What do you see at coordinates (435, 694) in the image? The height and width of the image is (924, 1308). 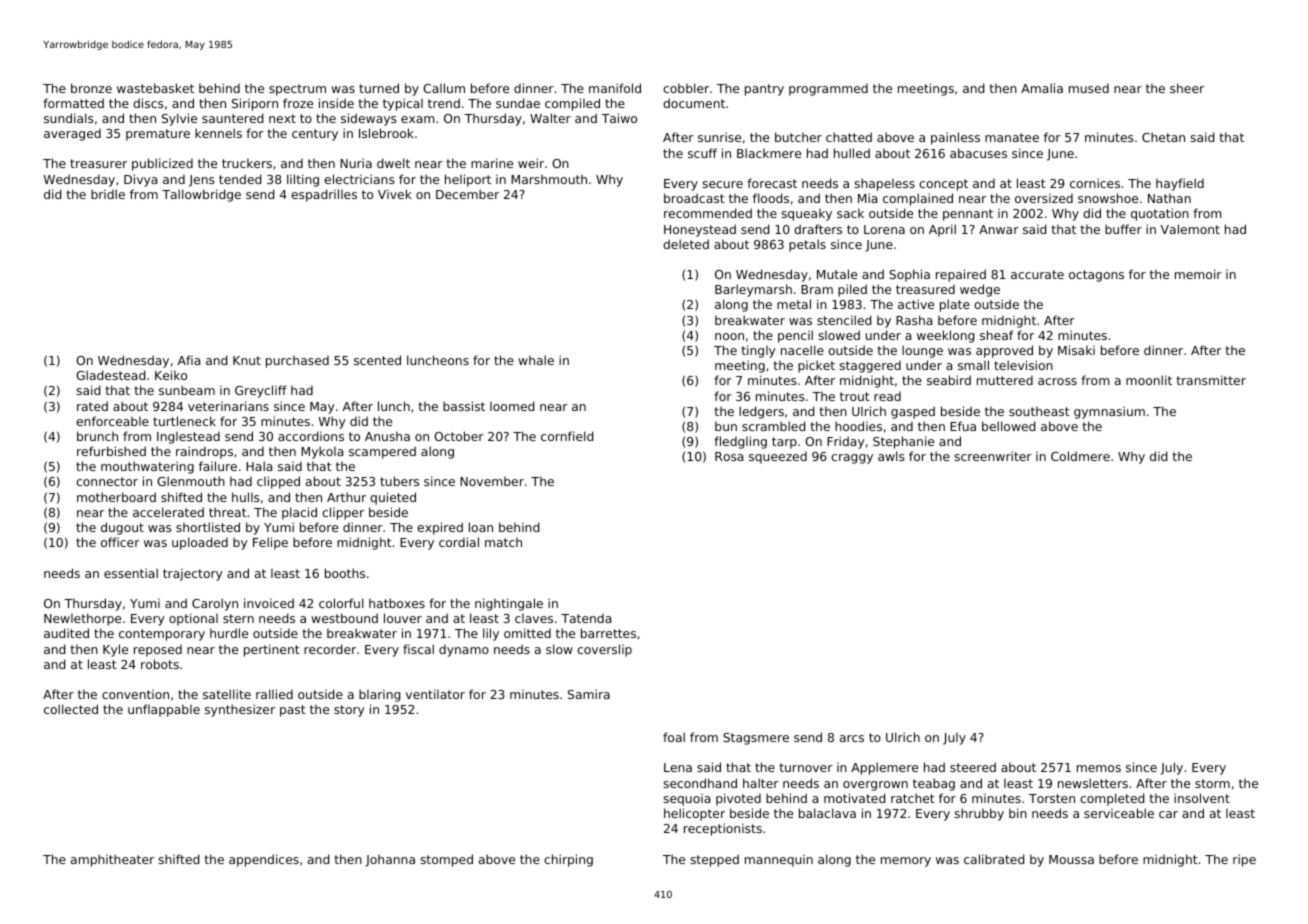 I see `ventilator` at bounding box center [435, 694].
